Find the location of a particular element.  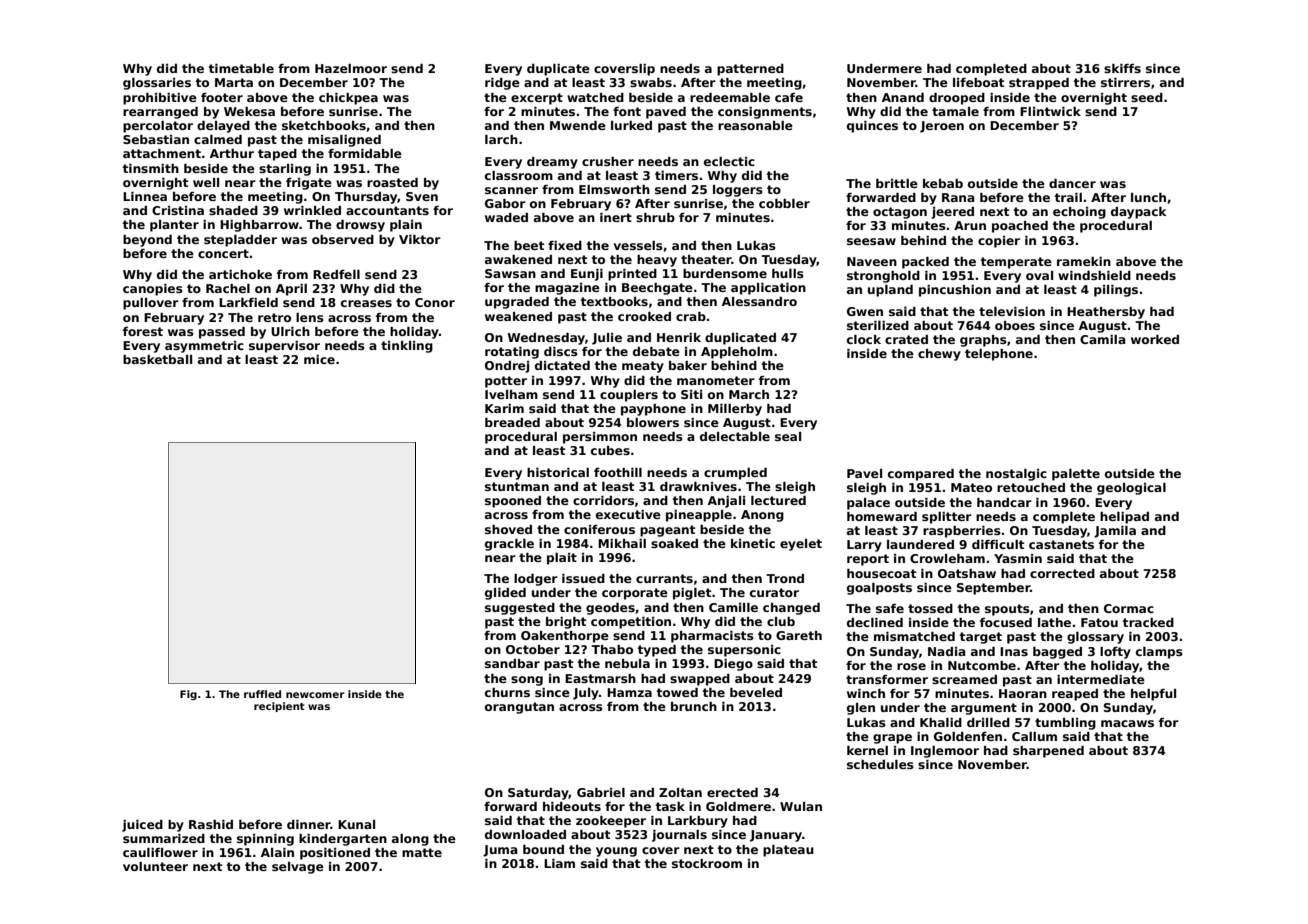

swabs is located at coordinates (651, 82).
